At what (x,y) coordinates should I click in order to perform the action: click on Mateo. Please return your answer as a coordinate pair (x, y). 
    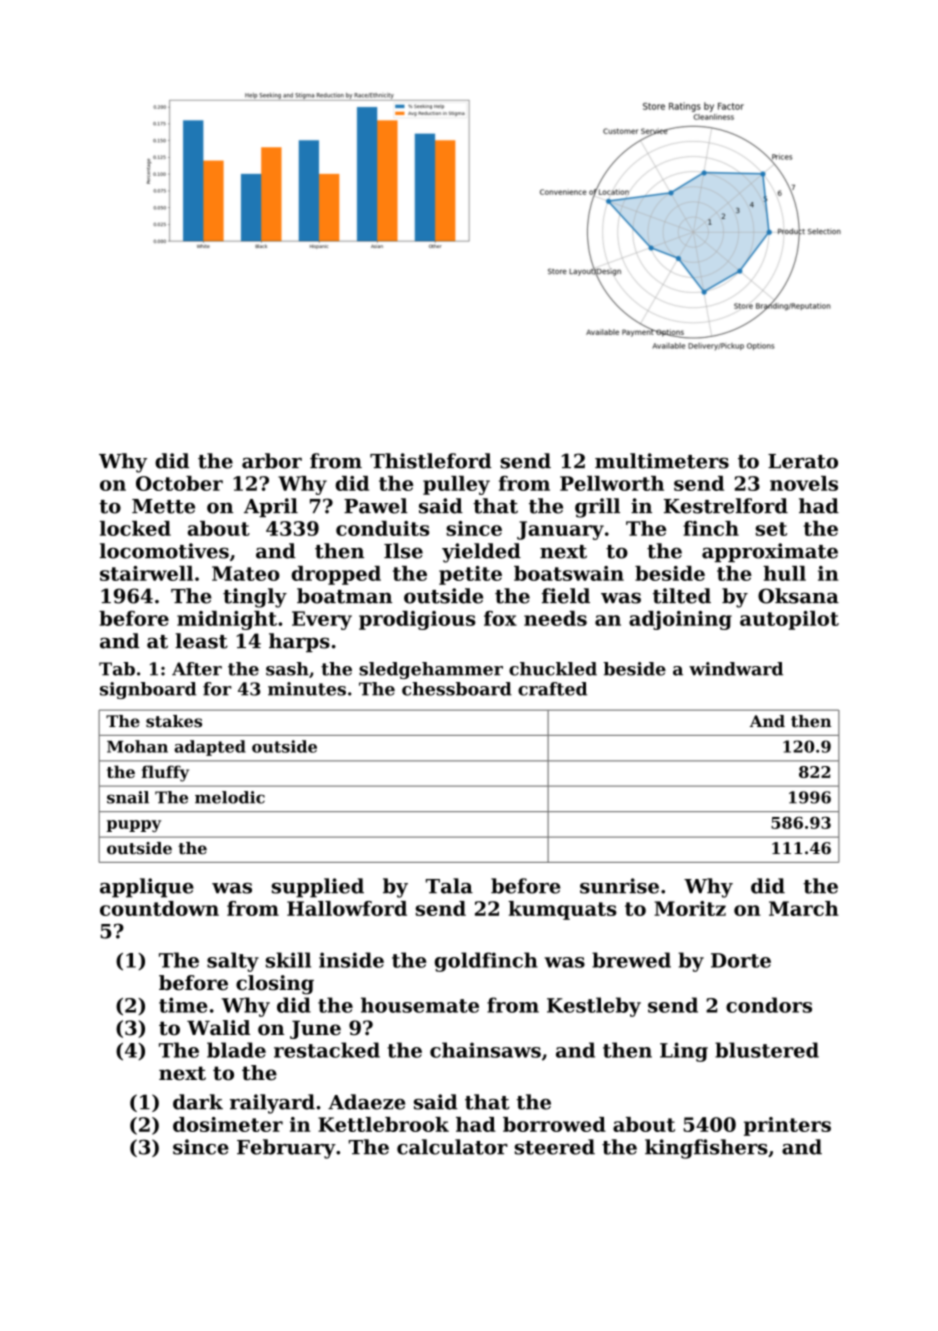
    Looking at the image, I should click on (246, 573).
